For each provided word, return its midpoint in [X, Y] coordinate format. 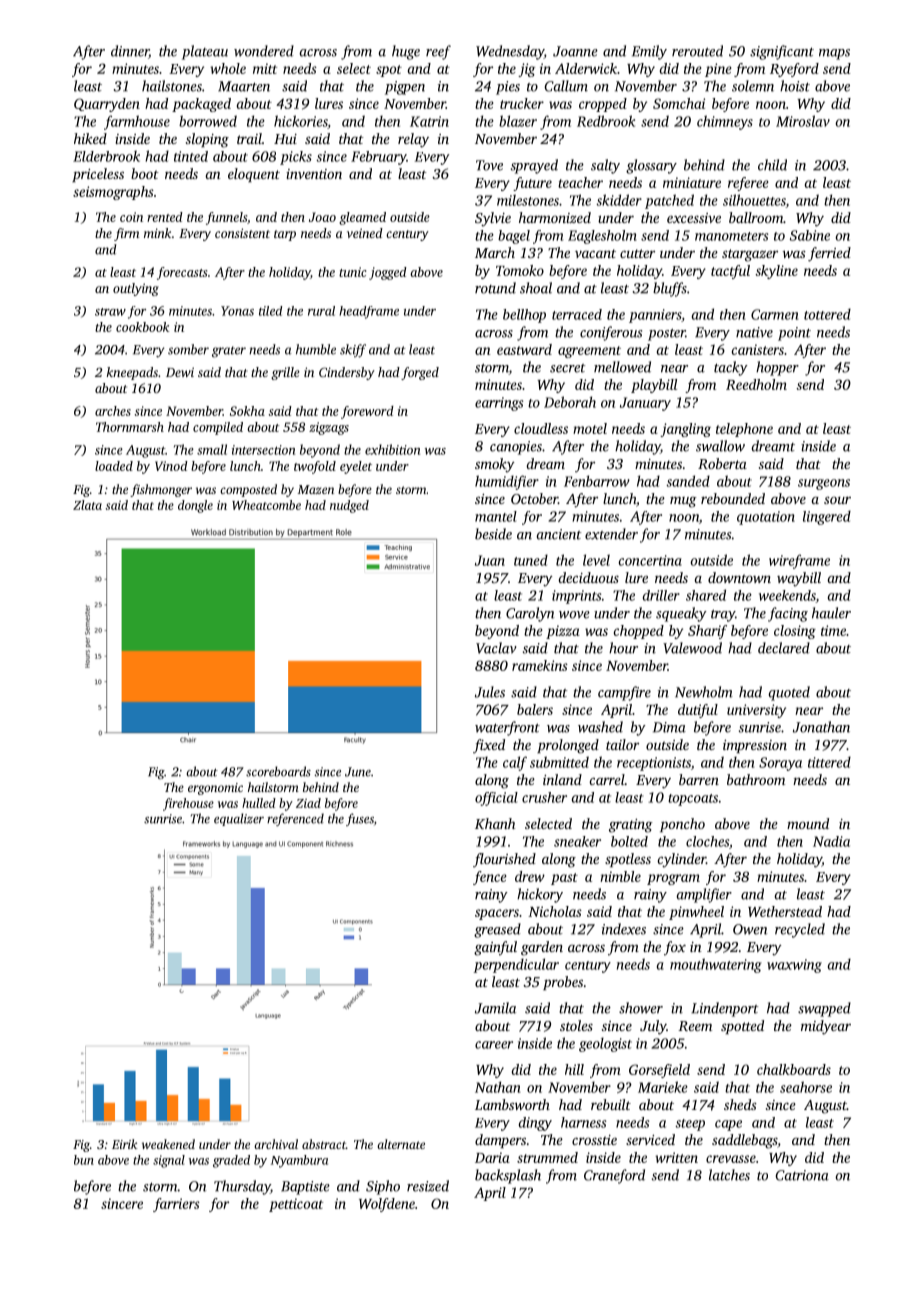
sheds [740, 1104]
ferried [829, 254]
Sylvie [493, 219]
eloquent [254, 175]
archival [276, 1144]
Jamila [495, 1008]
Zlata [87, 505]
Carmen [775, 314]
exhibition [392, 449]
